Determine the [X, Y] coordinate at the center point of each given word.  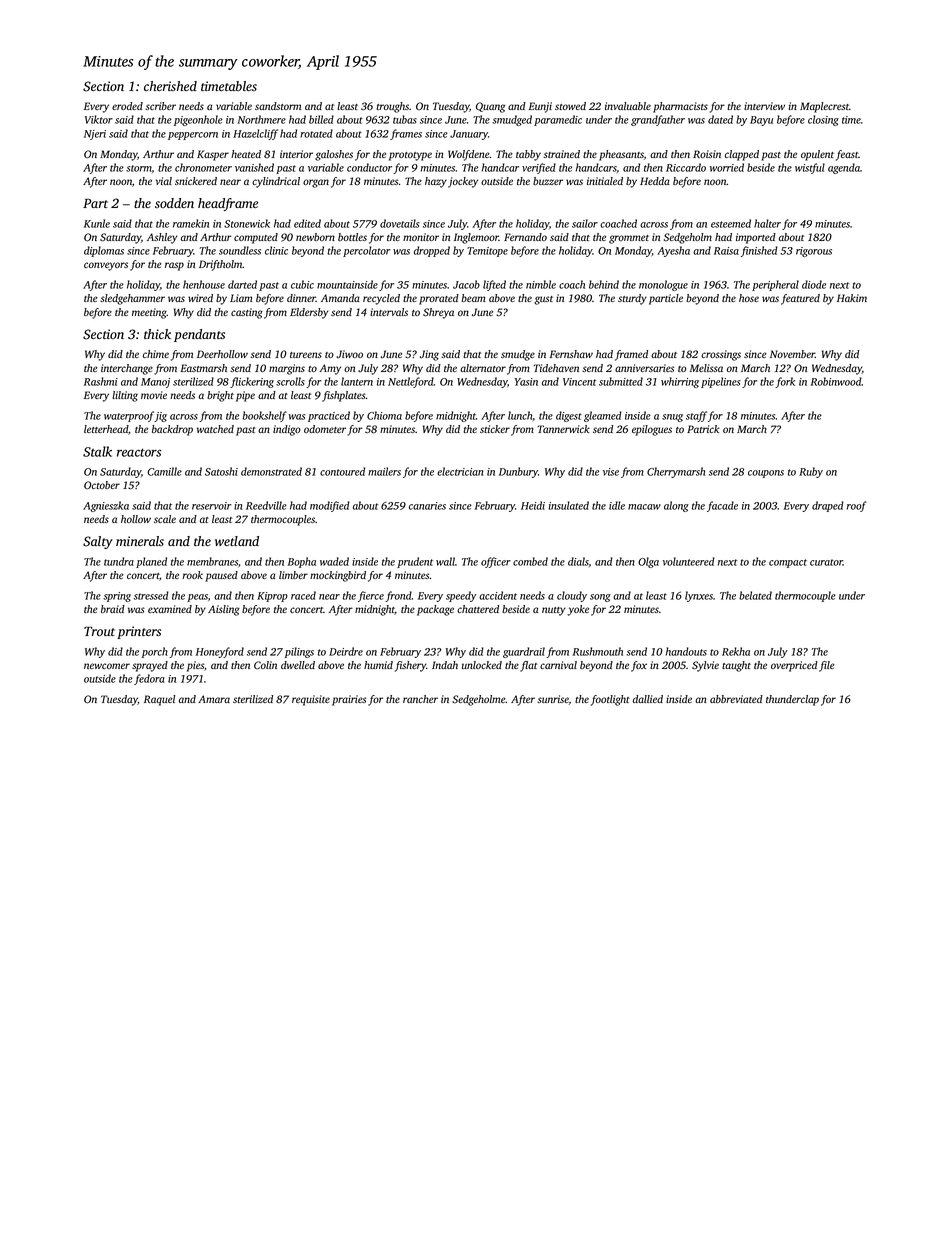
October [102, 485]
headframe [228, 204]
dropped [432, 251]
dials [578, 561]
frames [406, 134]
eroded [127, 106]
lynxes [699, 596]
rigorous [814, 252]
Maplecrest [824, 107]
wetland [237, 541]
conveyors [106, 266]
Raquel [159, 700]
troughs [392, 107]
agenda [844, 168]
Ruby [811, 472]
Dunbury [518, 472]
